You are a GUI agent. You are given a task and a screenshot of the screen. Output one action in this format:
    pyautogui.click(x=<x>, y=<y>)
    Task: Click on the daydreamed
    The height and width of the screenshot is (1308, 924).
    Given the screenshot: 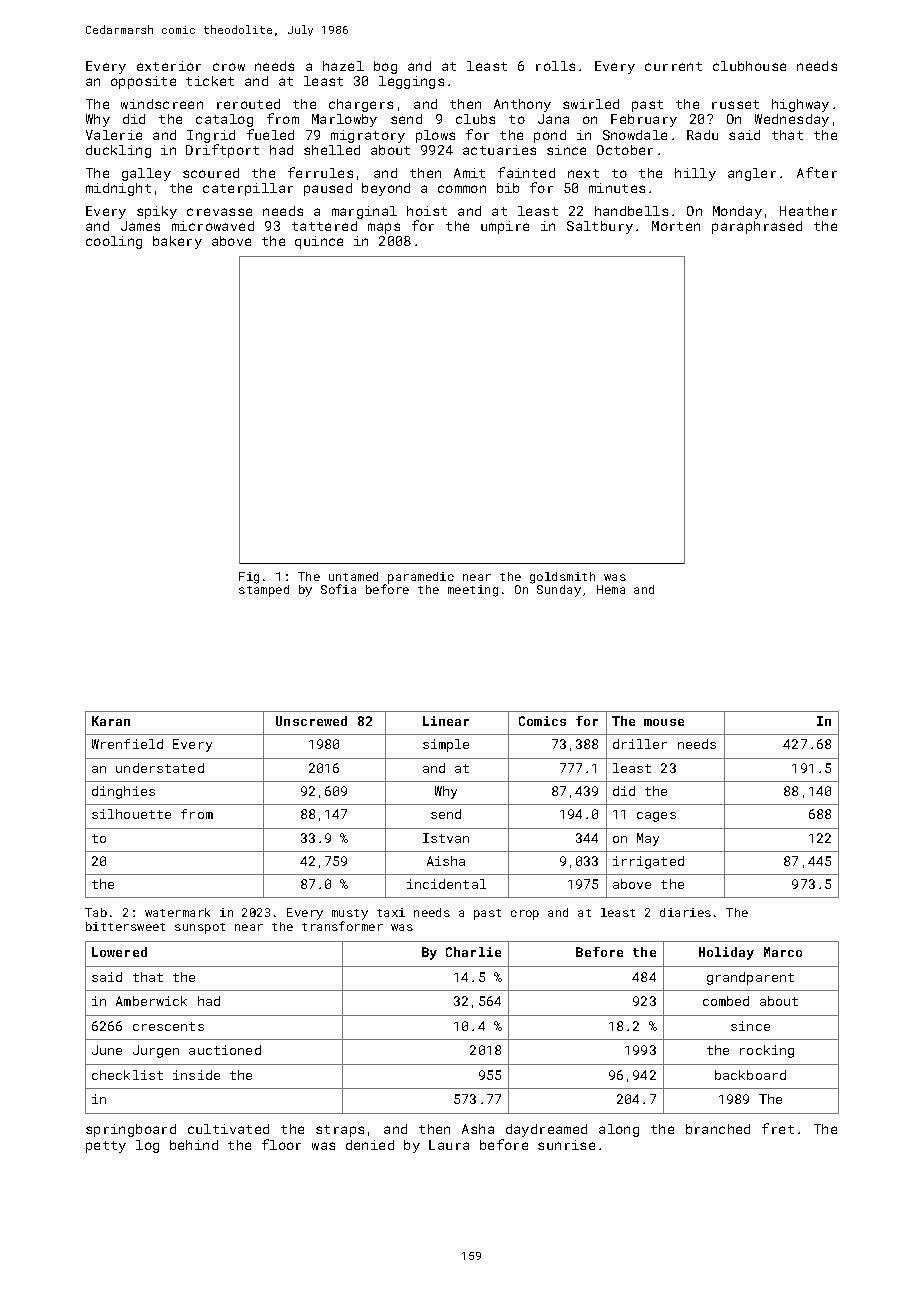 What is the action you would take?
    pyautogui.click(x=546, y=1130)
